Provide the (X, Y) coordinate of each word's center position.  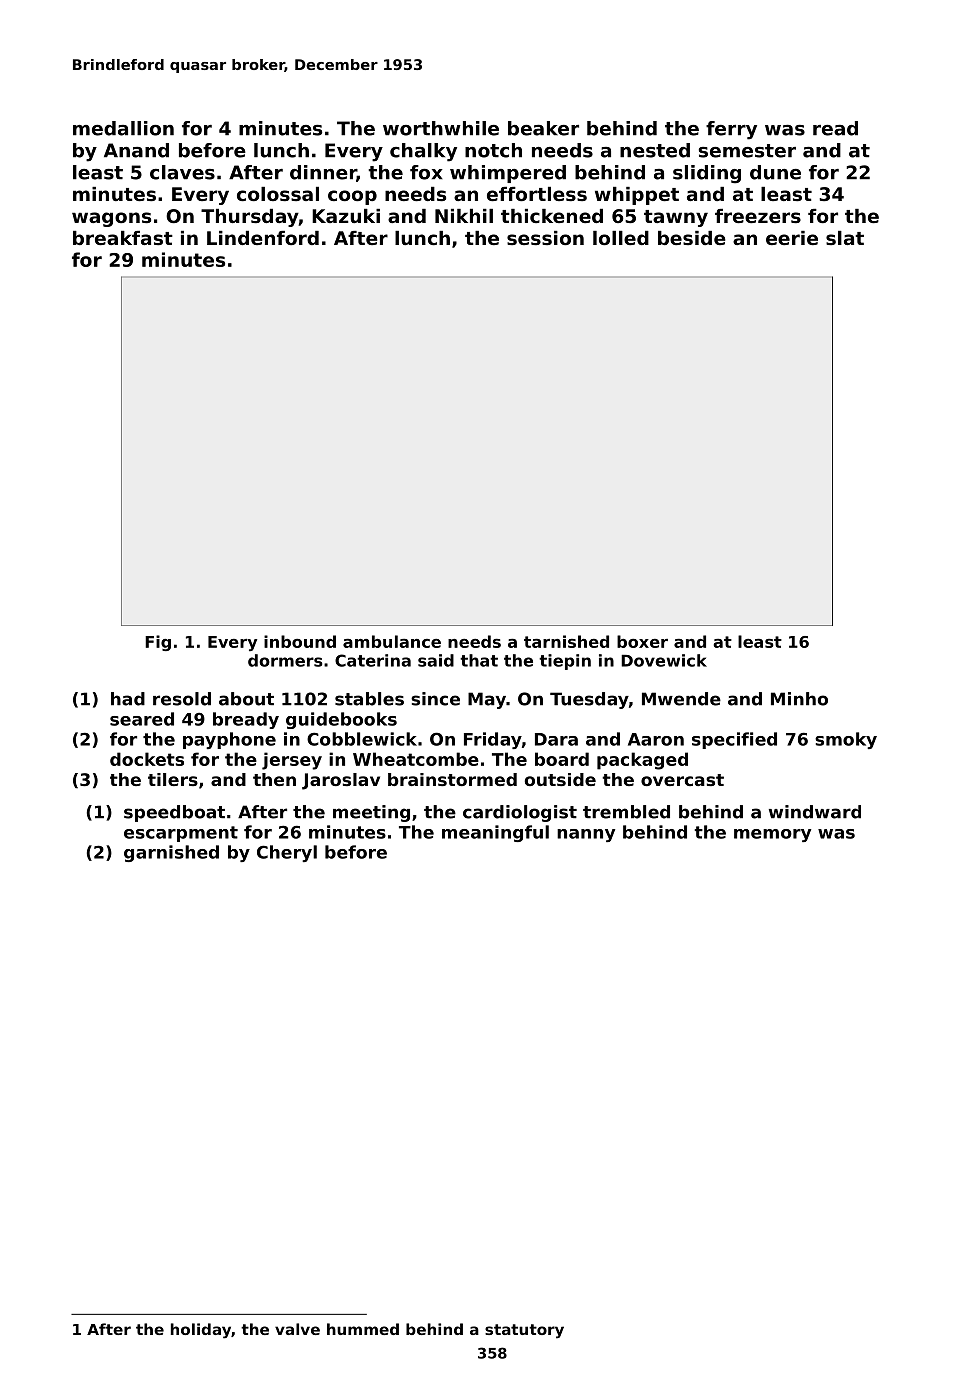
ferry (731, 130)
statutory (524, 1331)
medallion (123, 128)
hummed (363, 1329)
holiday (201, 1331)
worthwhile (441, 128)
